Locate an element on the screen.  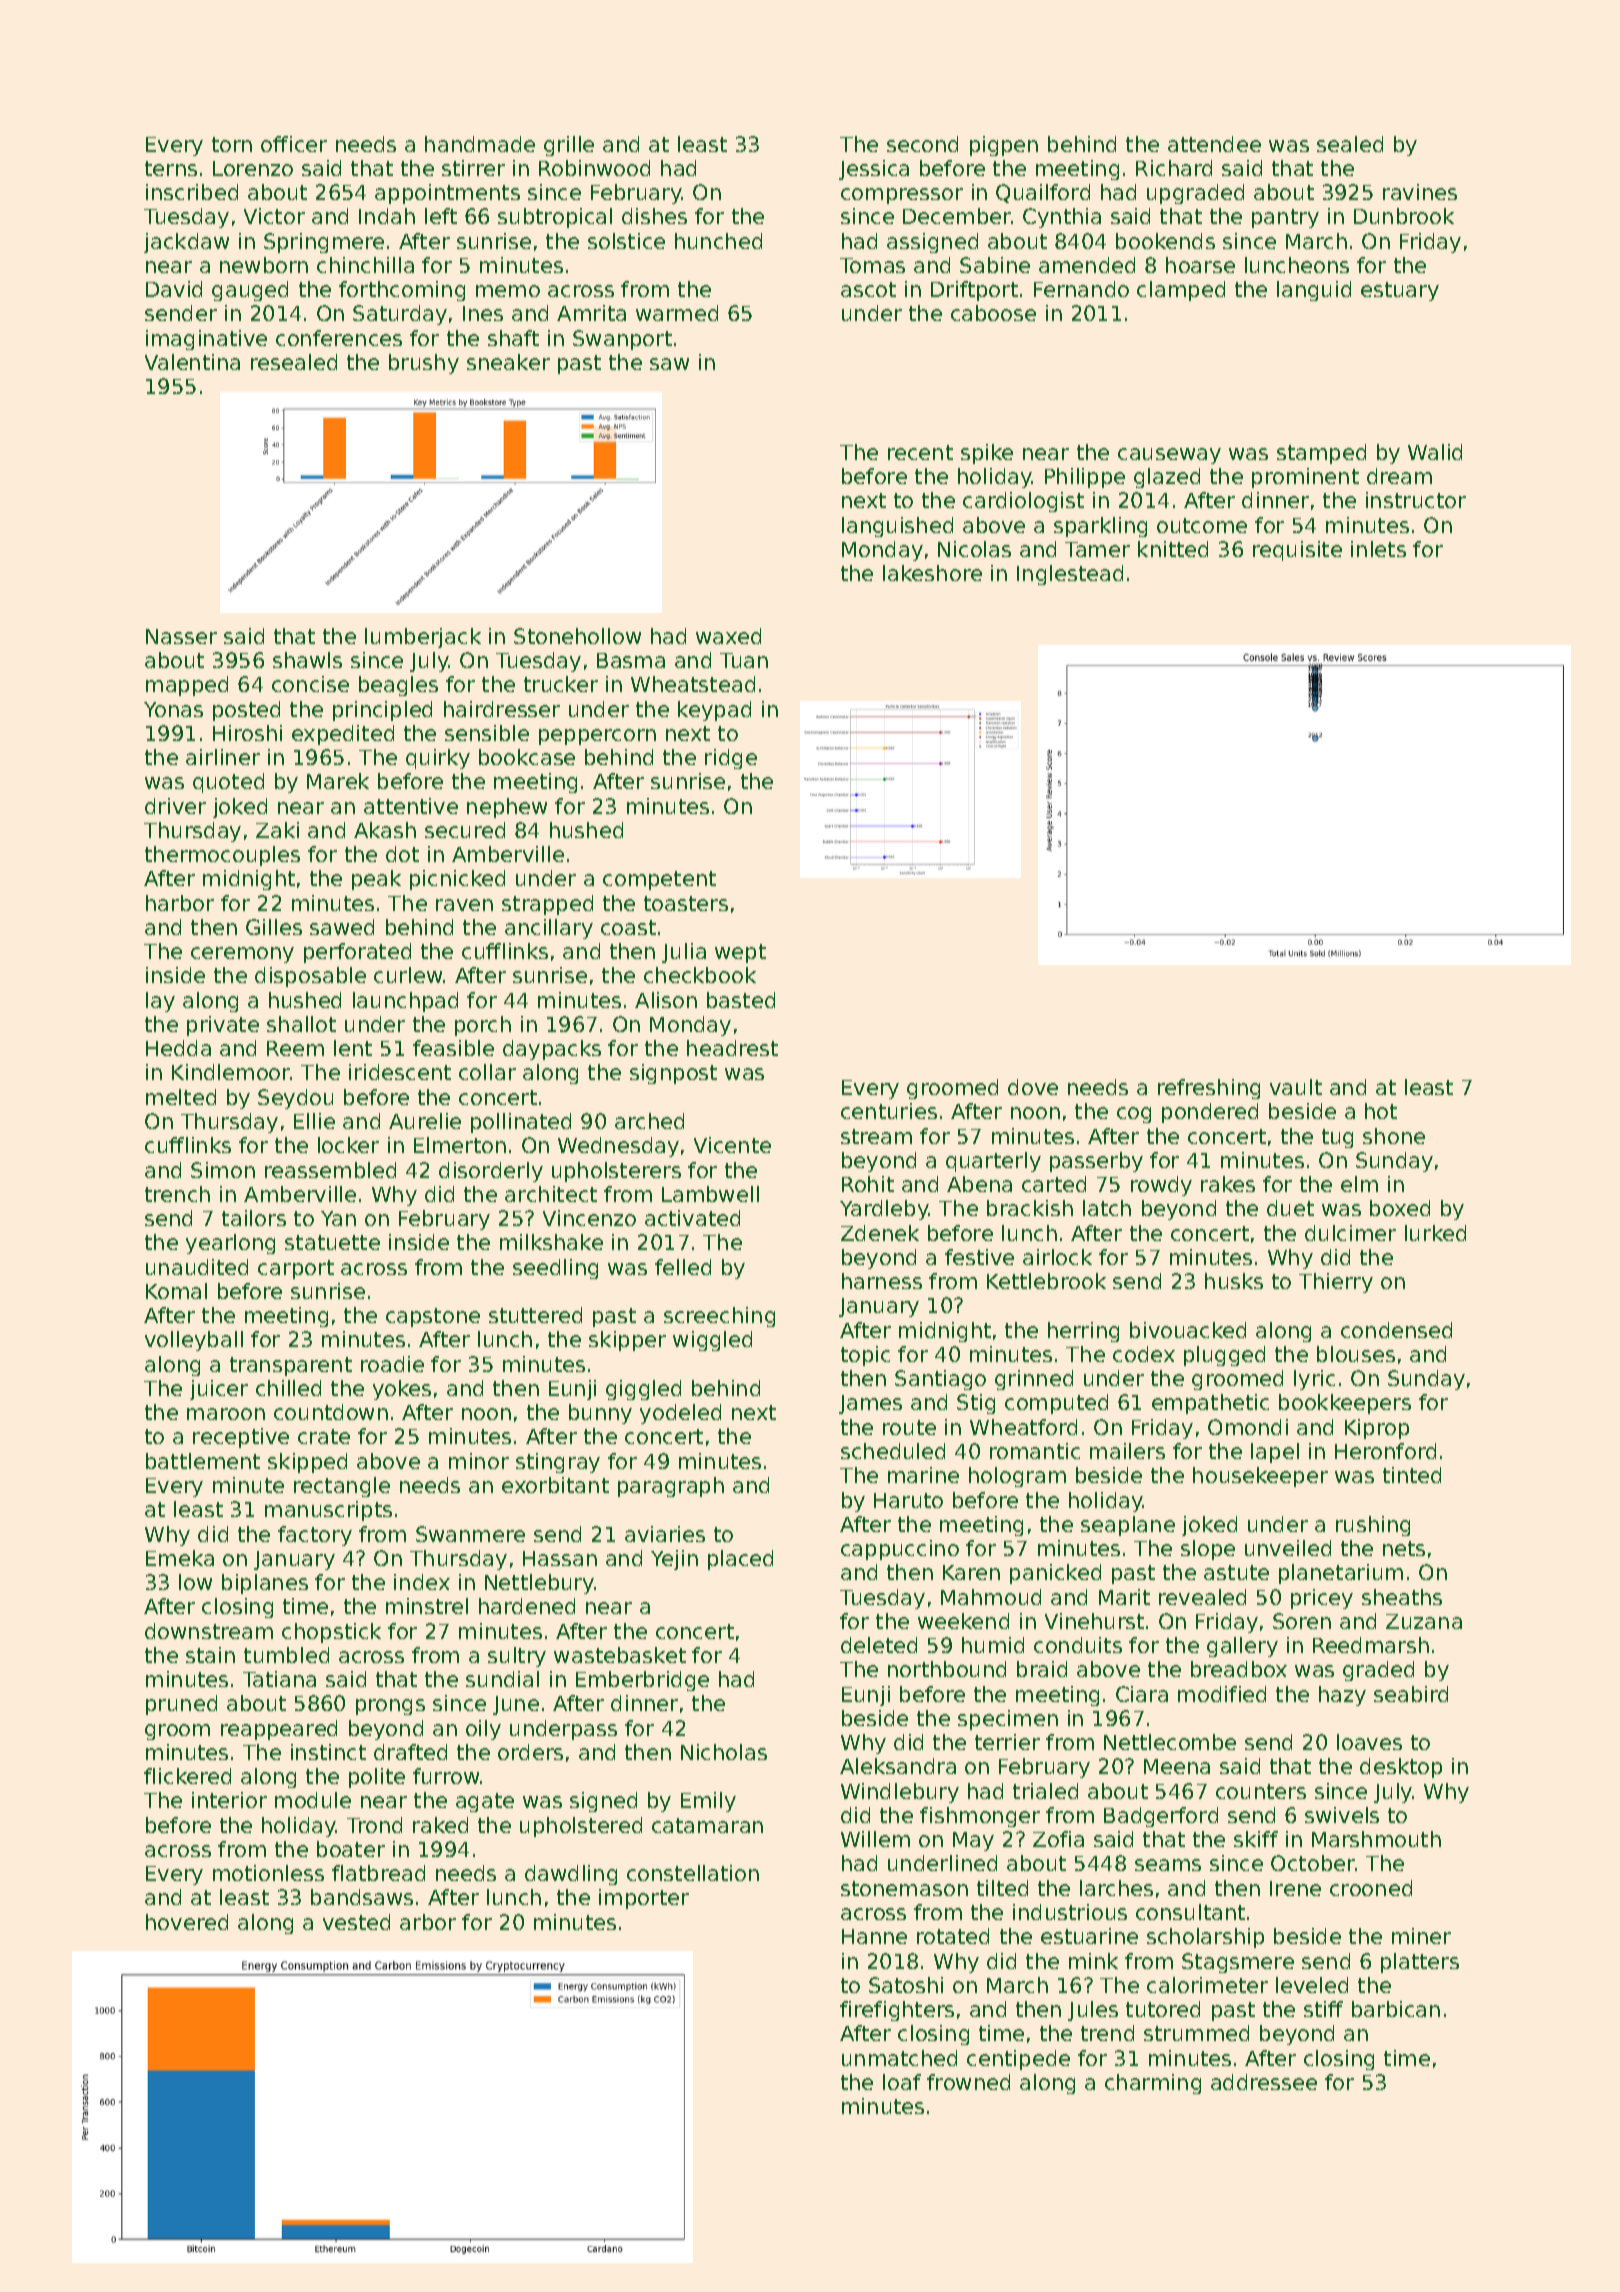
ascot is located at coordinates (868, 289).
